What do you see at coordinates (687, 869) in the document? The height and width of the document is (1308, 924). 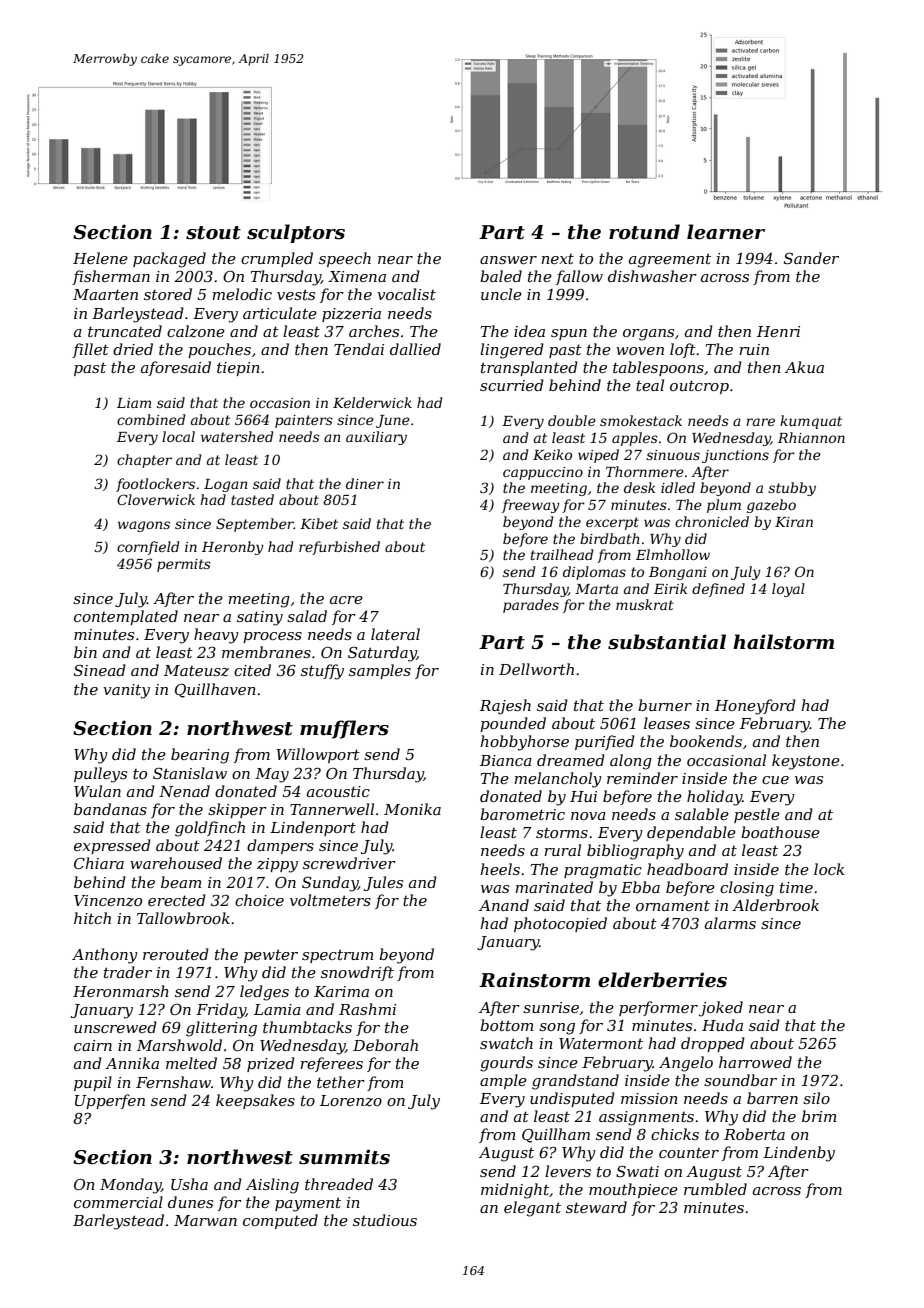 I see `headboard` at bounding box center [687, 869].
